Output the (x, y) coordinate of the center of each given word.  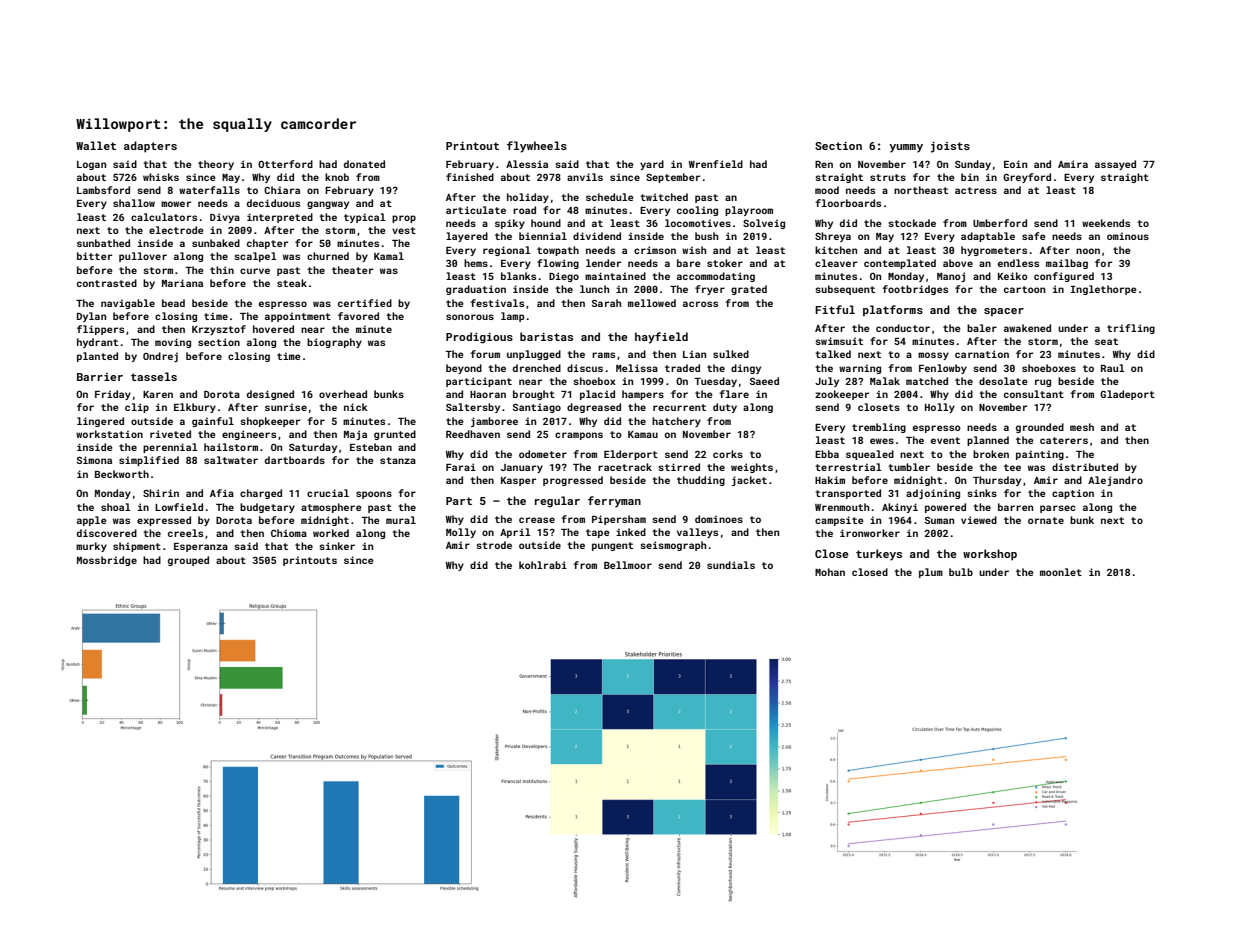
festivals (497, 303)
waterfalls (209, 190)
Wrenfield (716, 164)
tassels (154, 376)
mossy (933, 356)
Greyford (1027, 178)
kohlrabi (543, 565)
